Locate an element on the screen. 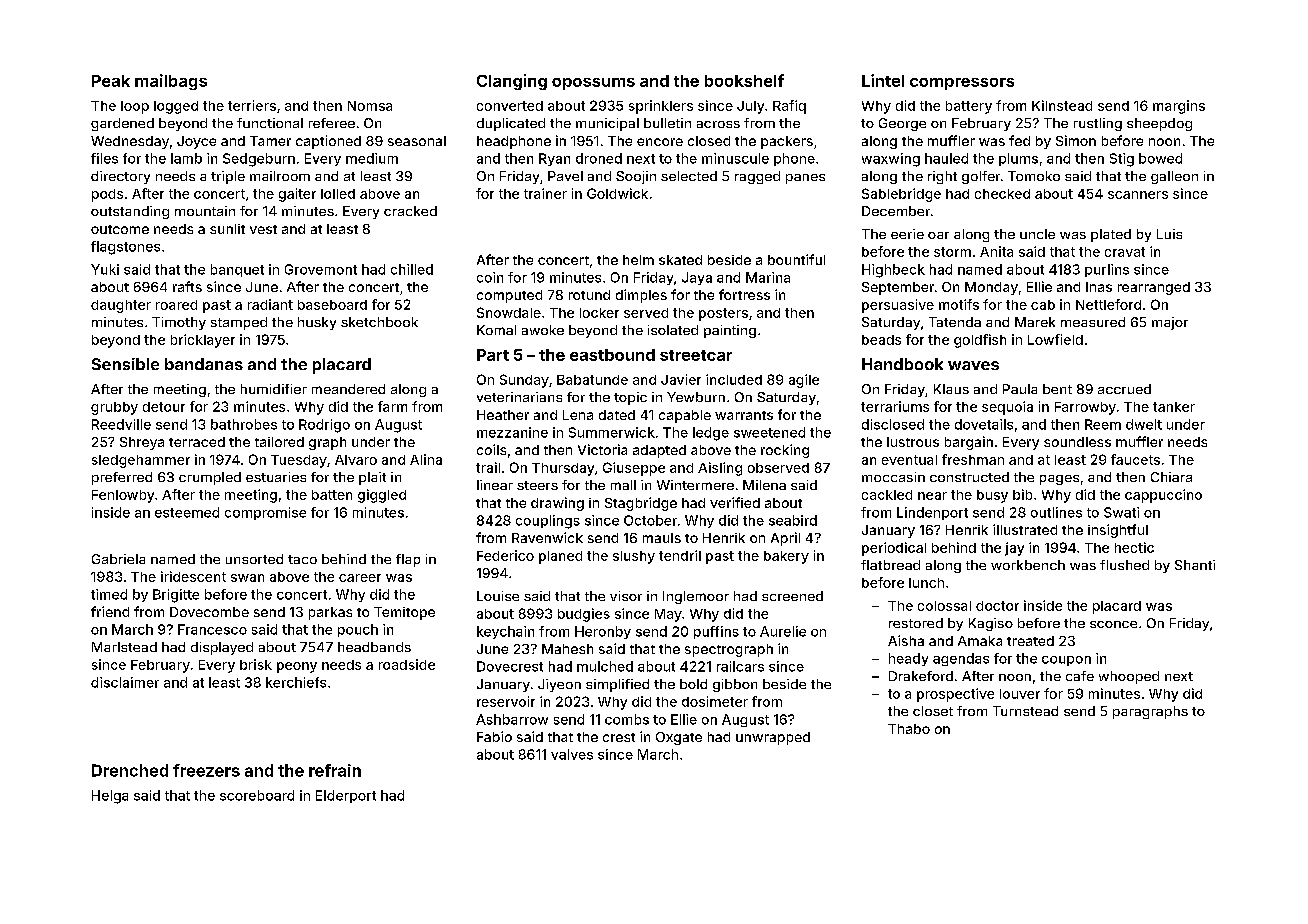  periodical is located at coordinates (894, 549).
